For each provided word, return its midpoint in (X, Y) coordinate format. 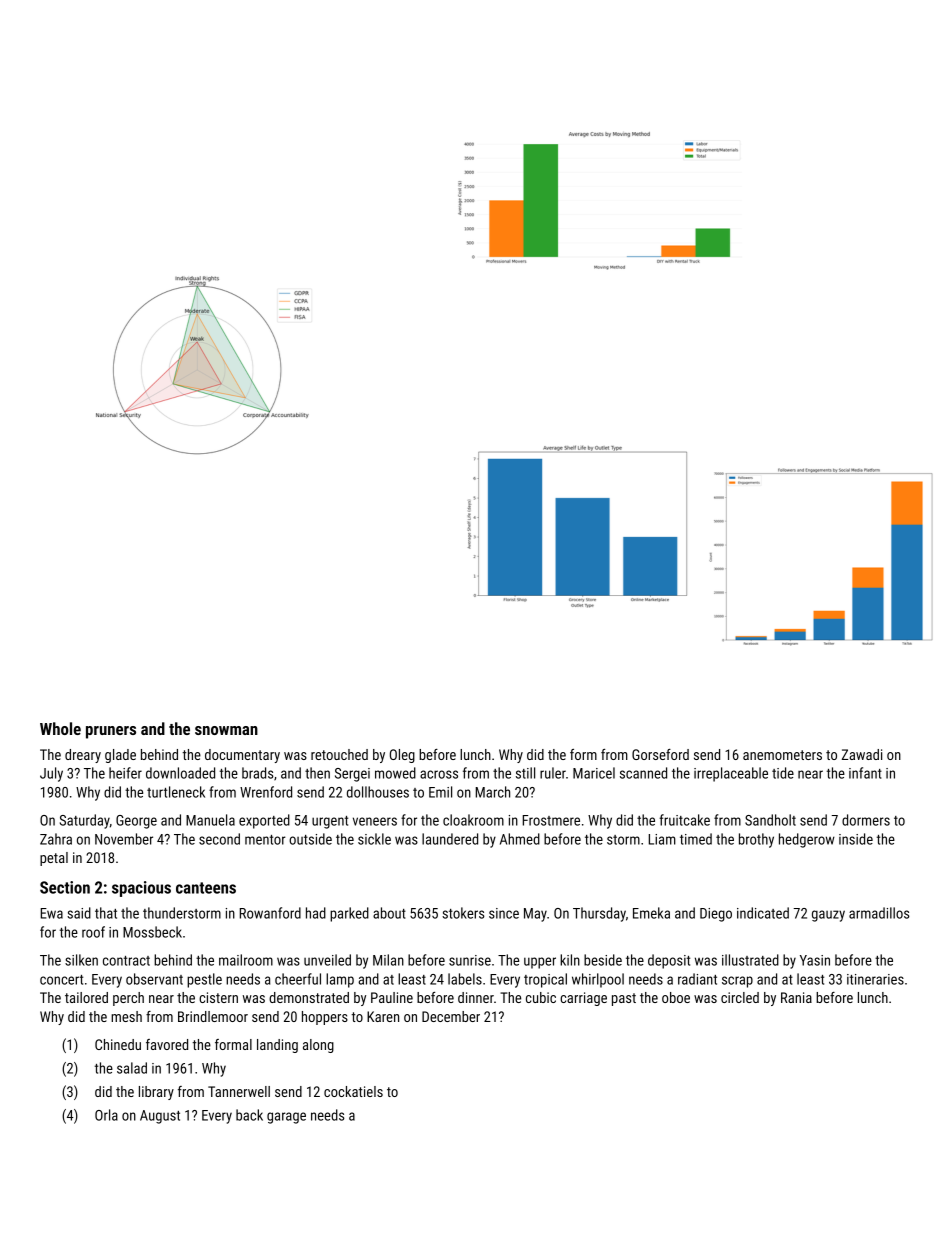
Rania (796, 997)
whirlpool (598, 980)
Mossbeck (152, 932)
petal (54, 859)
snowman (226, 730)
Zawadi (862, 754)
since (504, 913)
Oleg (402, 756)
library (156, 1093)
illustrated (750, 960)
